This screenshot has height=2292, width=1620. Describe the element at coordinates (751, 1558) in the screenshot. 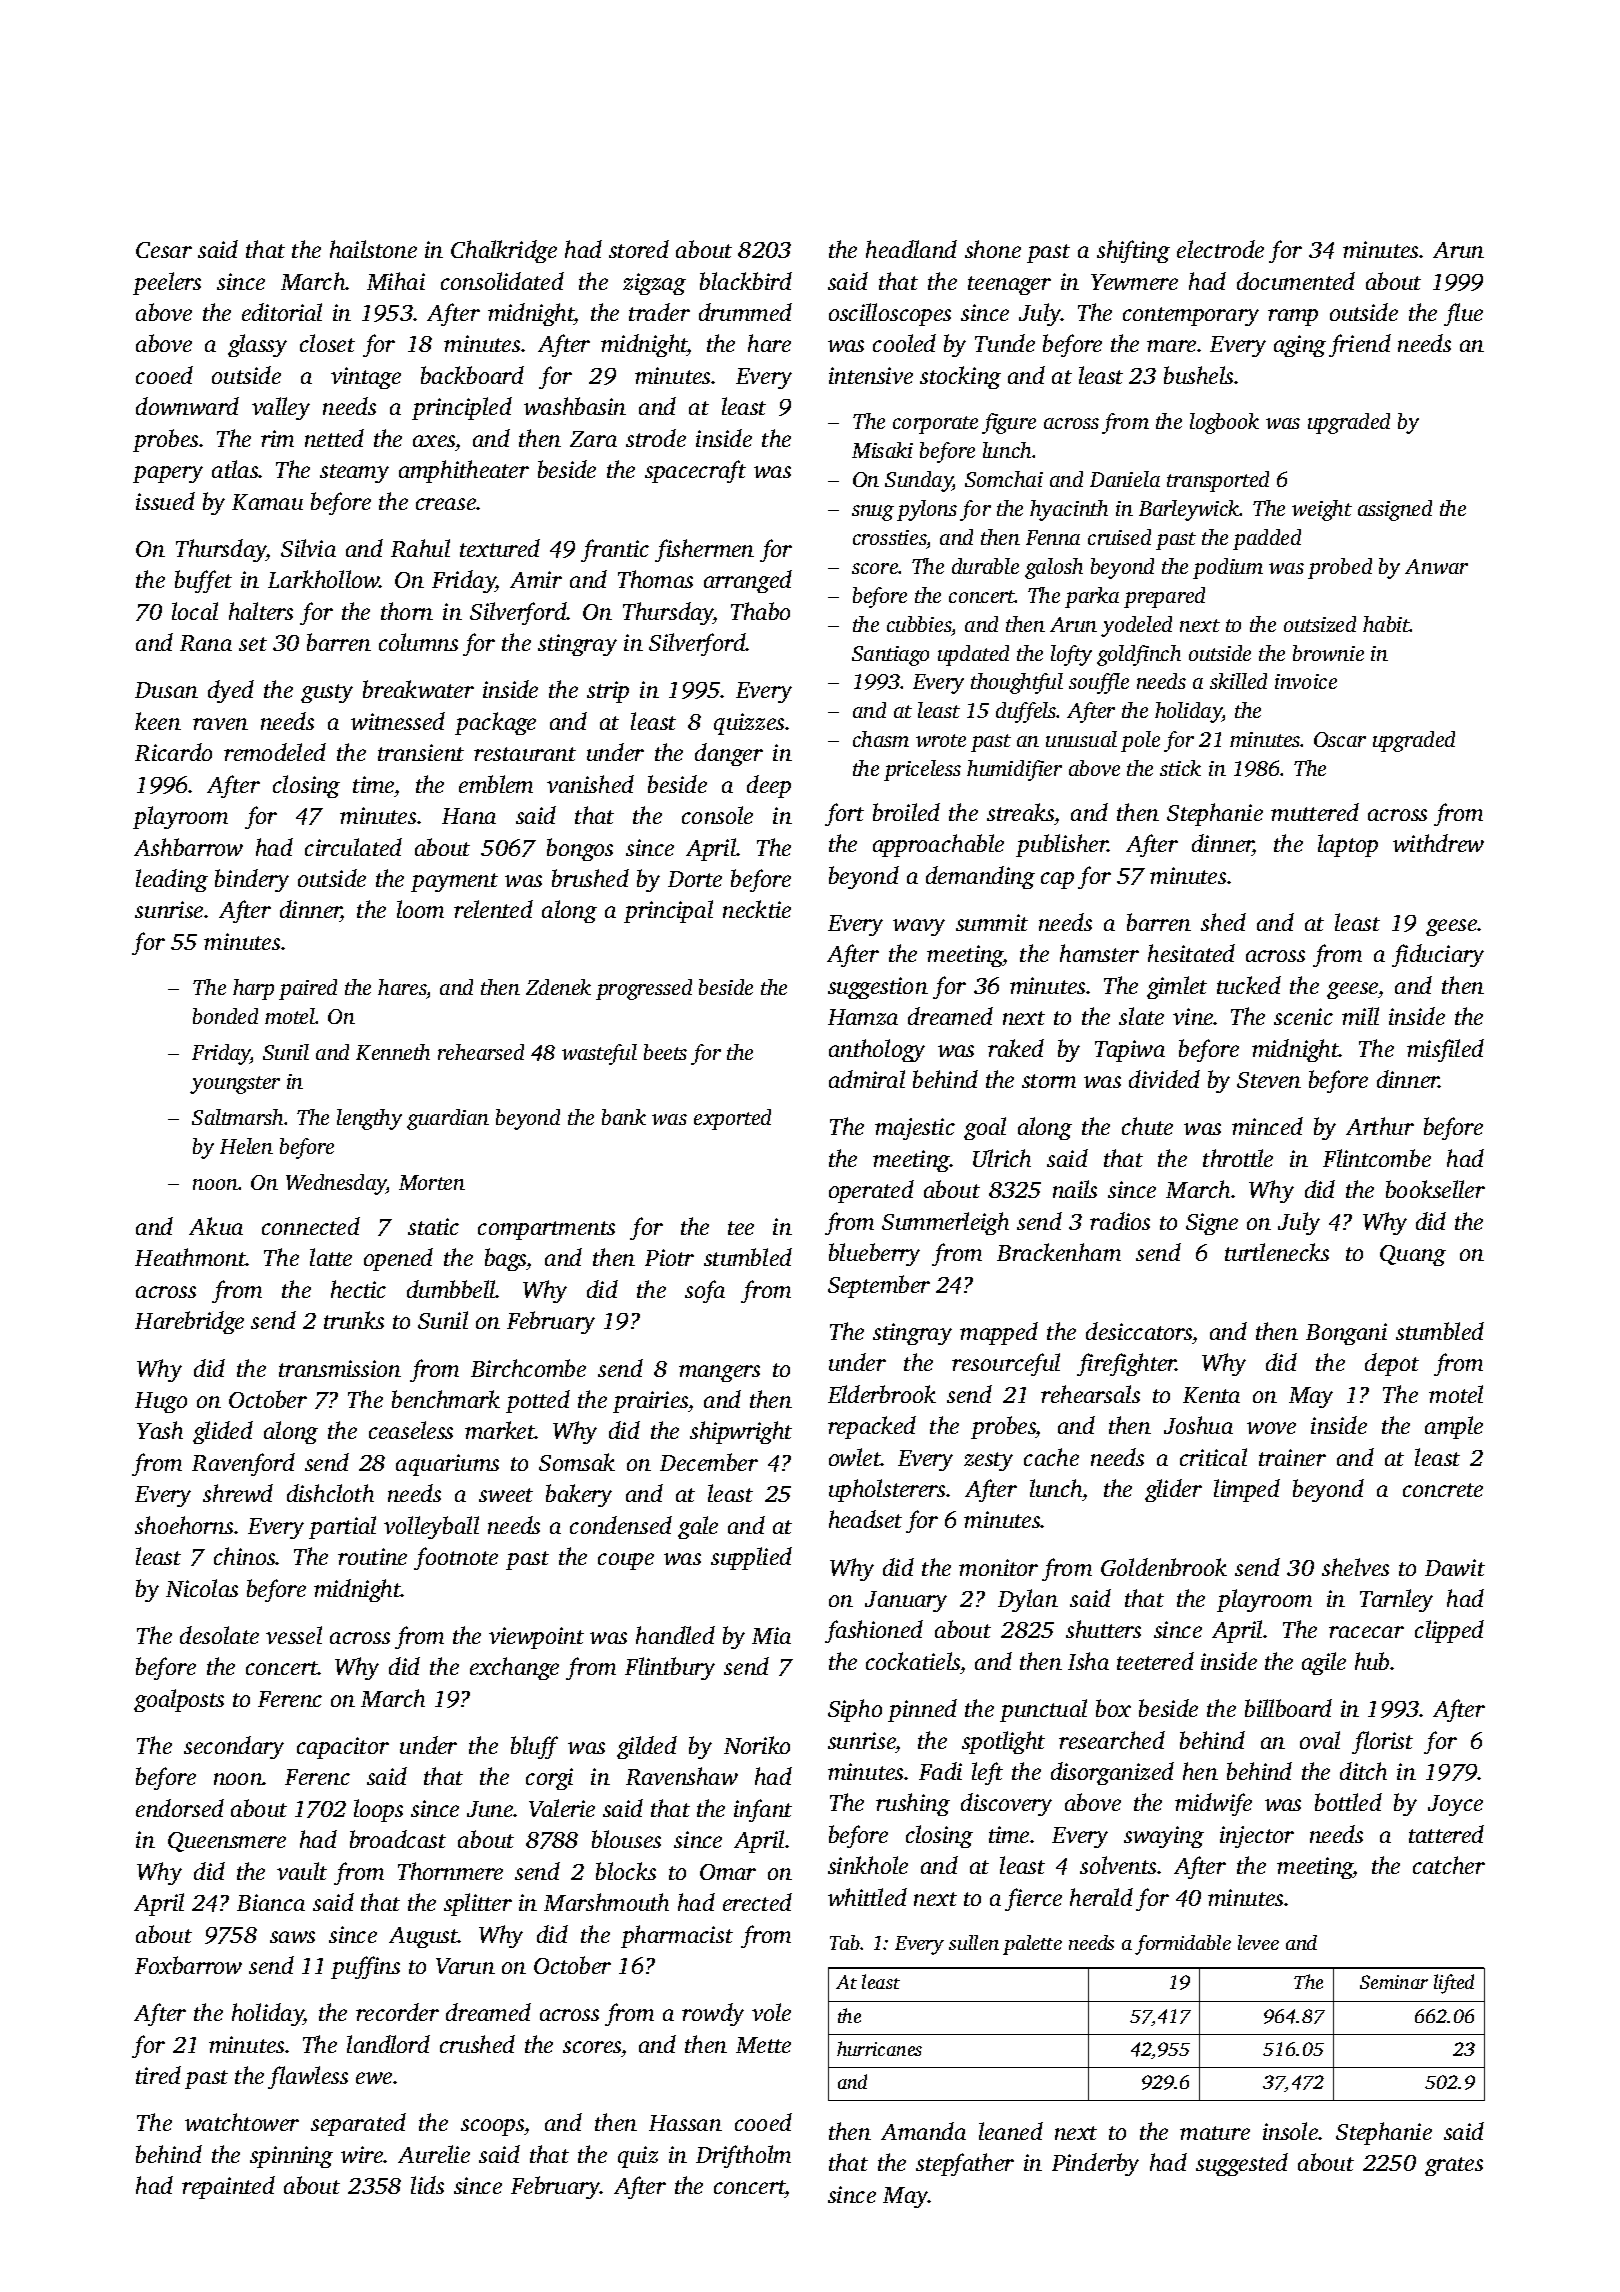

I see `supplied` at that location.
